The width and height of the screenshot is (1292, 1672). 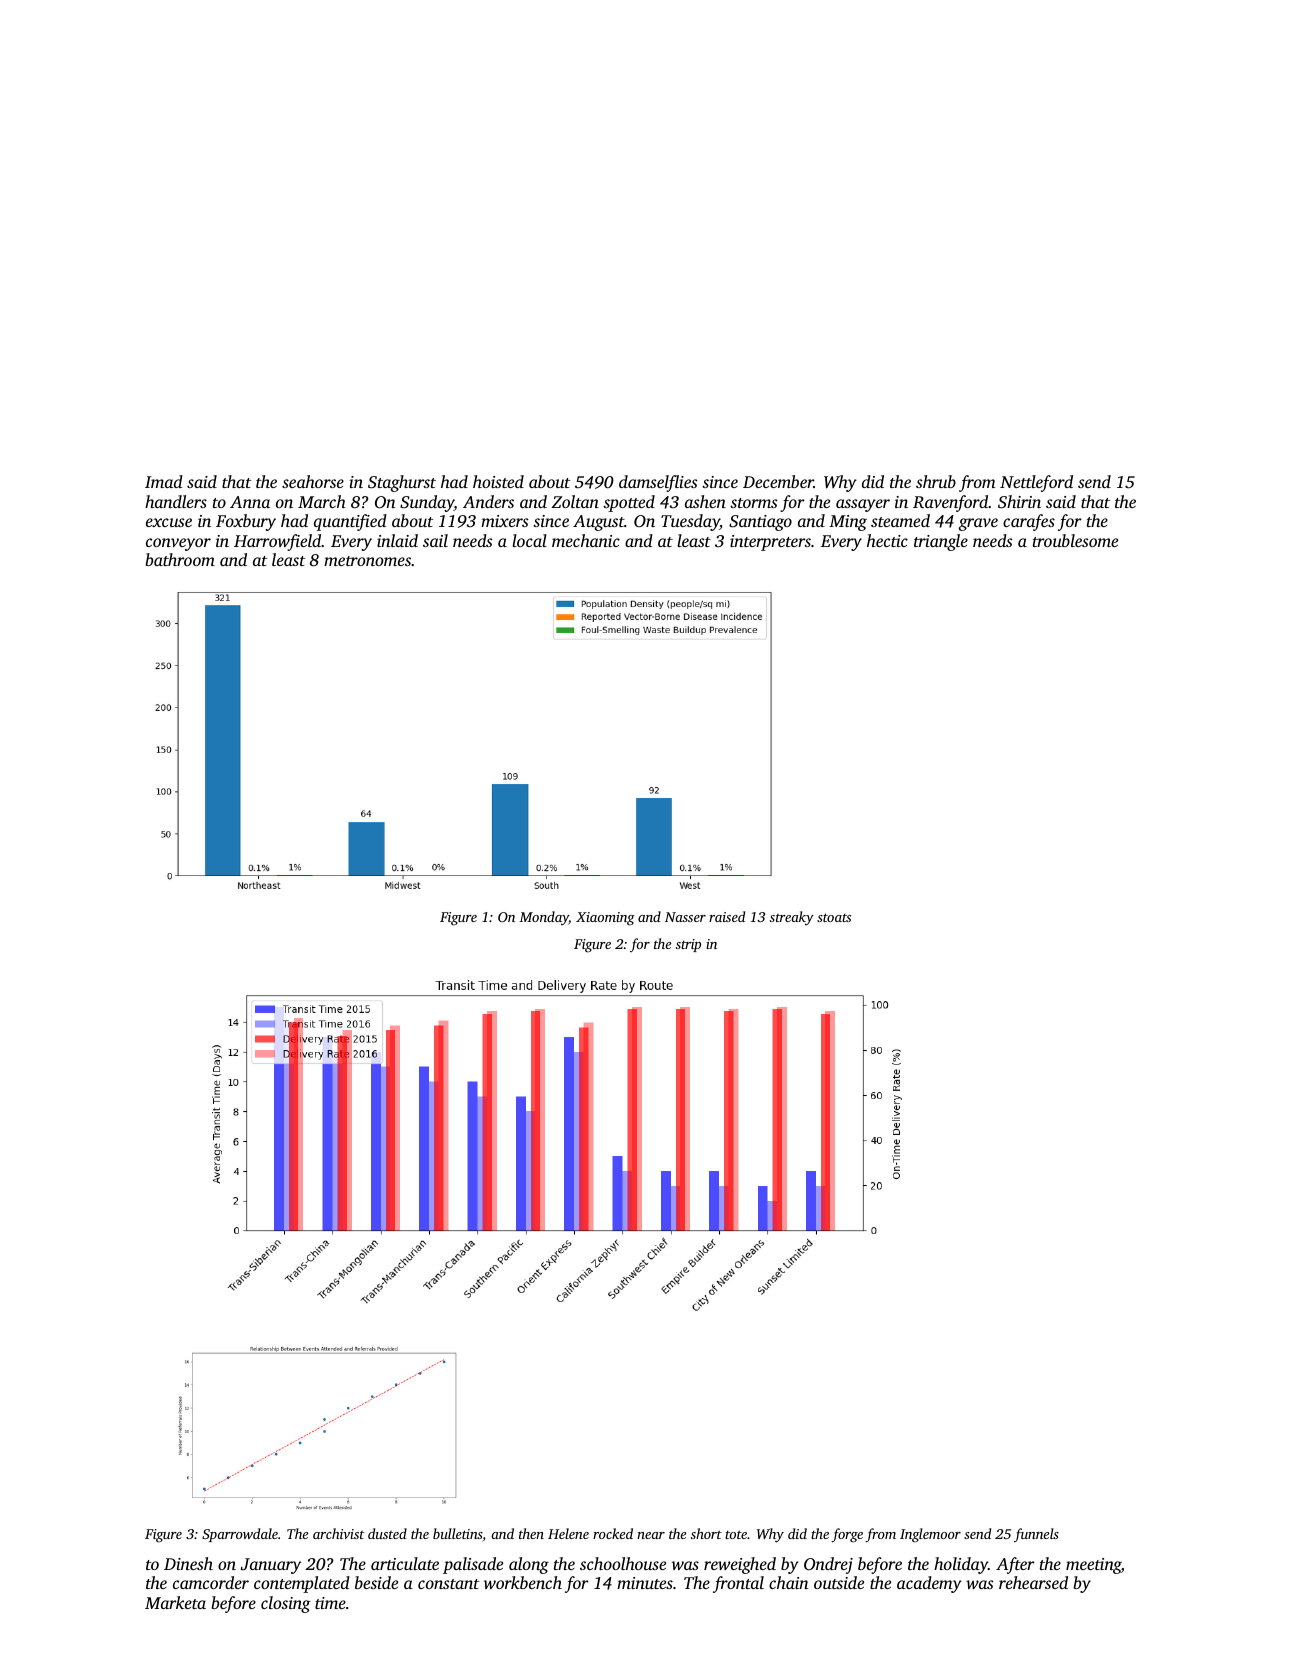 I want to click on stoats, so click(x=834, y=917).
